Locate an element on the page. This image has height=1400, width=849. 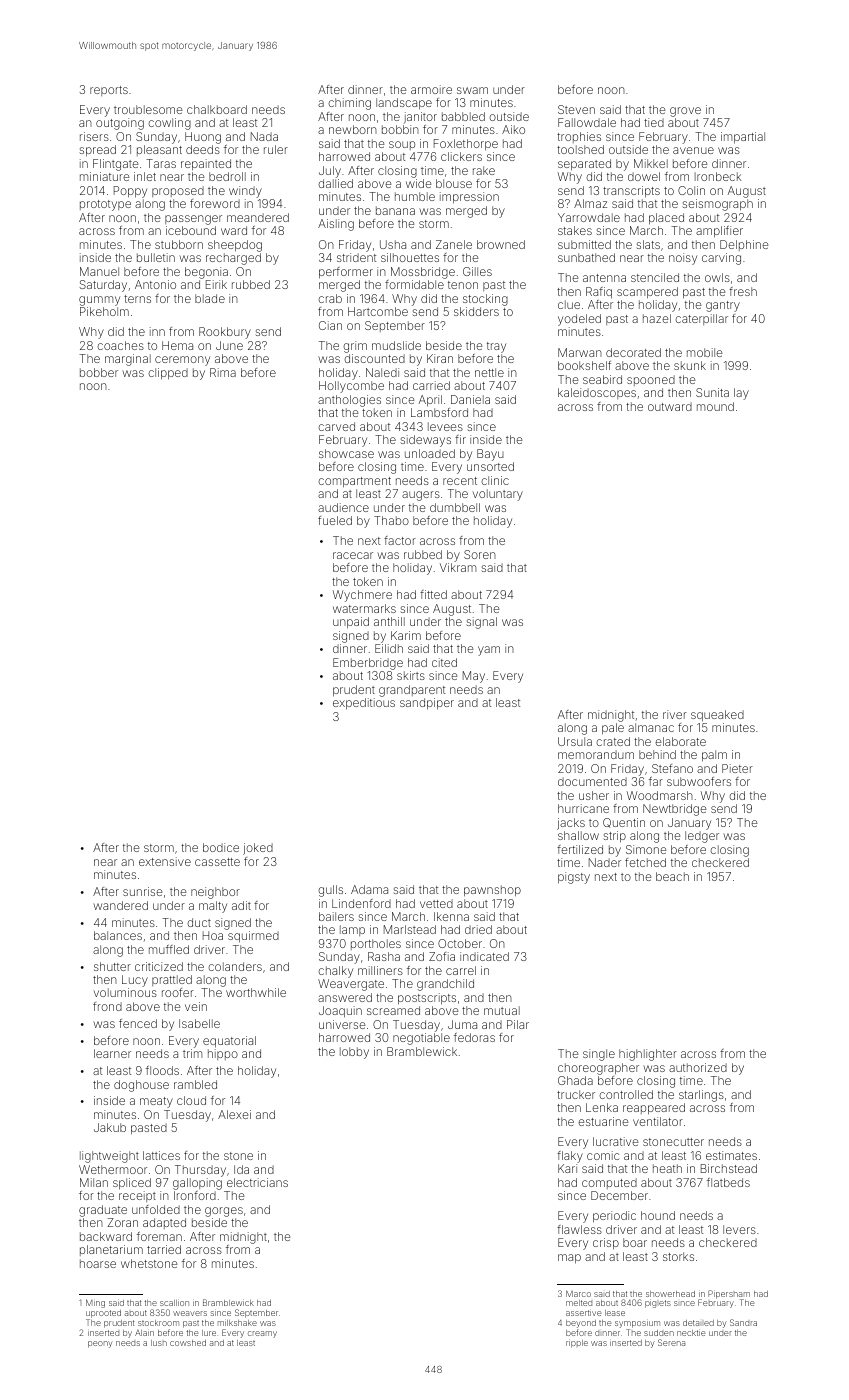
squeaked is located at coordinates (717, 716).
